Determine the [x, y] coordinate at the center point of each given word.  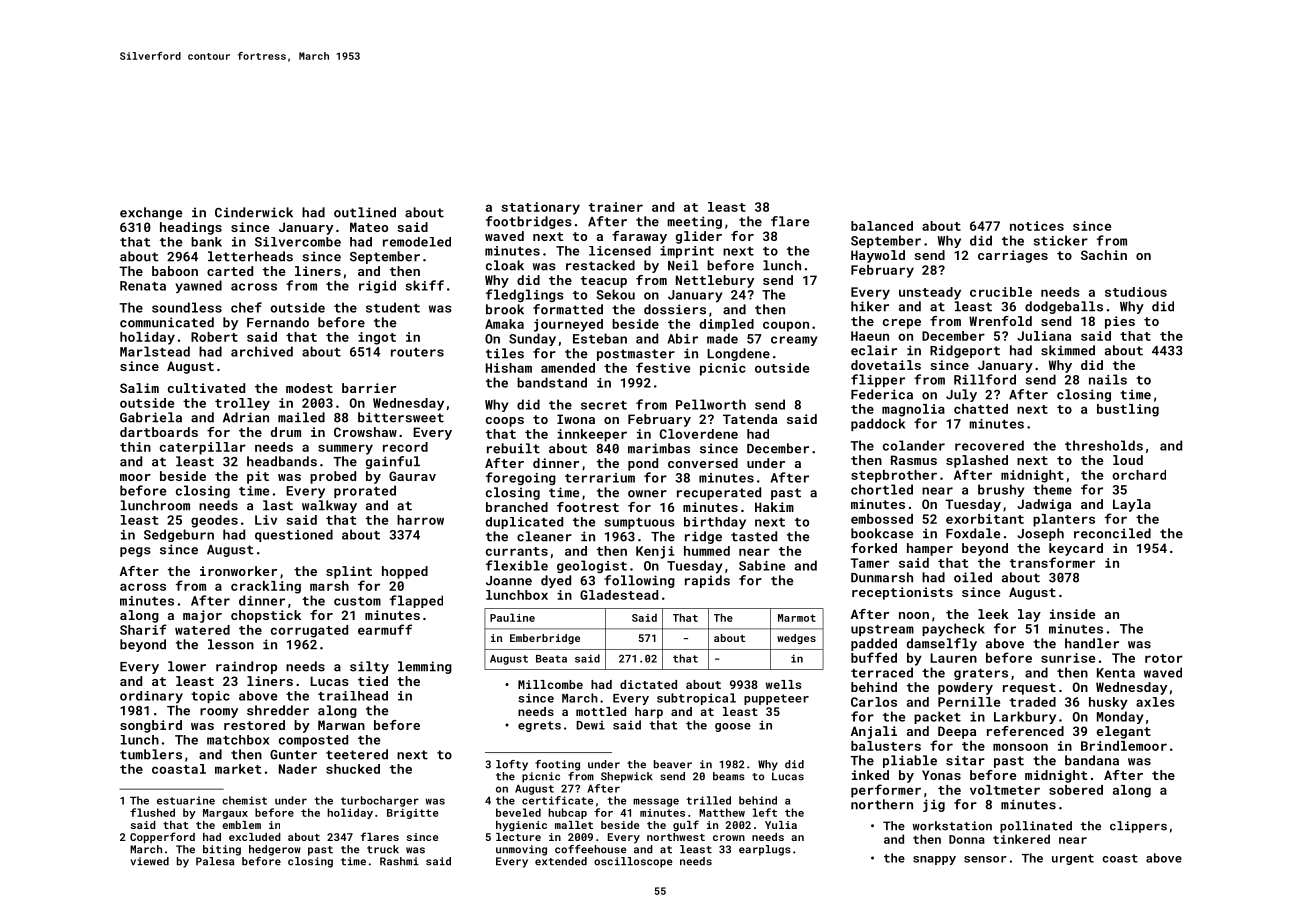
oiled [973, 577]
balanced [882, 226]
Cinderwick [254, 212]
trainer [616, 207]
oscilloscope [633, 862]
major [202, 616]
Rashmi [399, 861]
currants [517, 551]
